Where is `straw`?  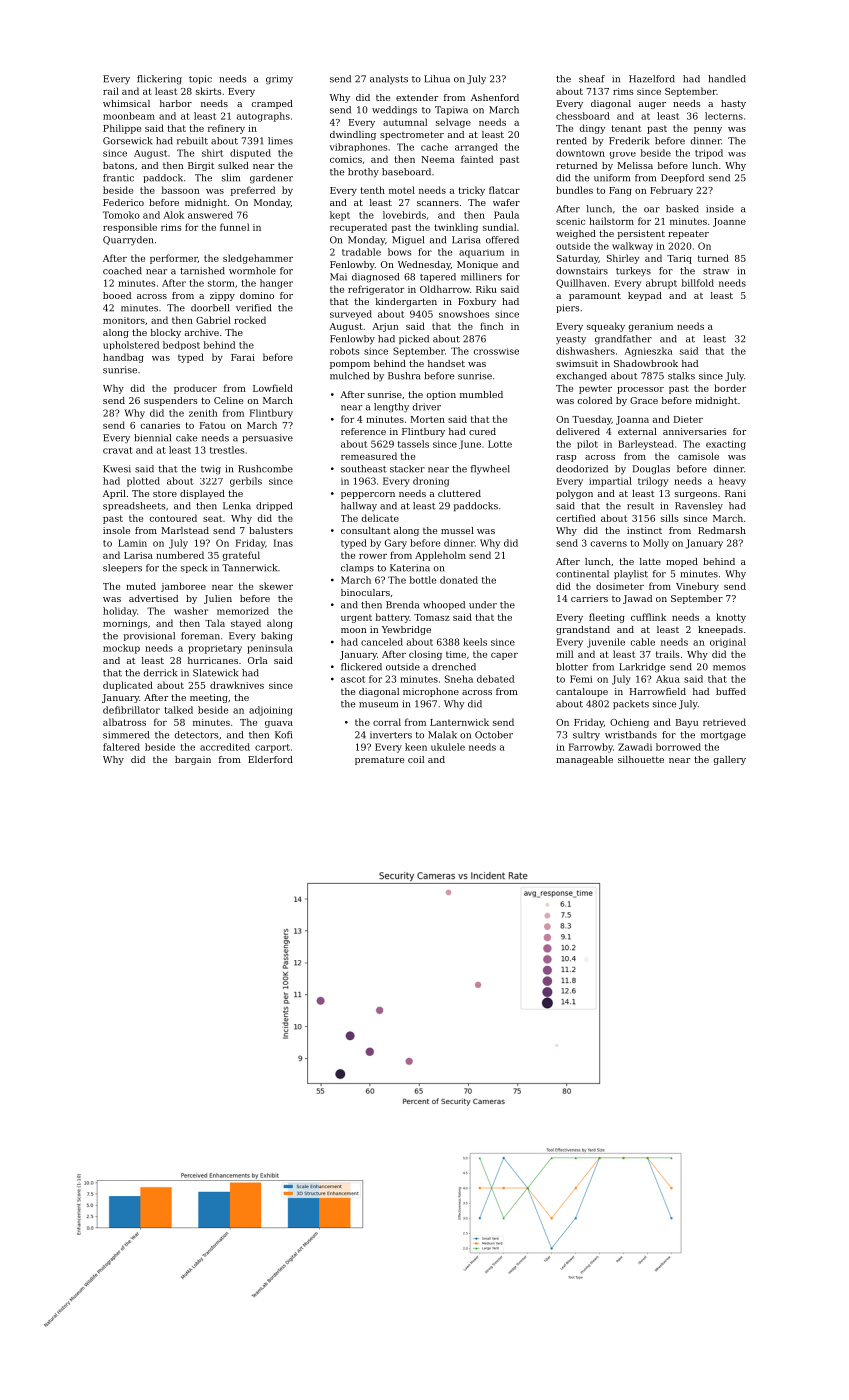 straw is located at coordinates (716, 271).
